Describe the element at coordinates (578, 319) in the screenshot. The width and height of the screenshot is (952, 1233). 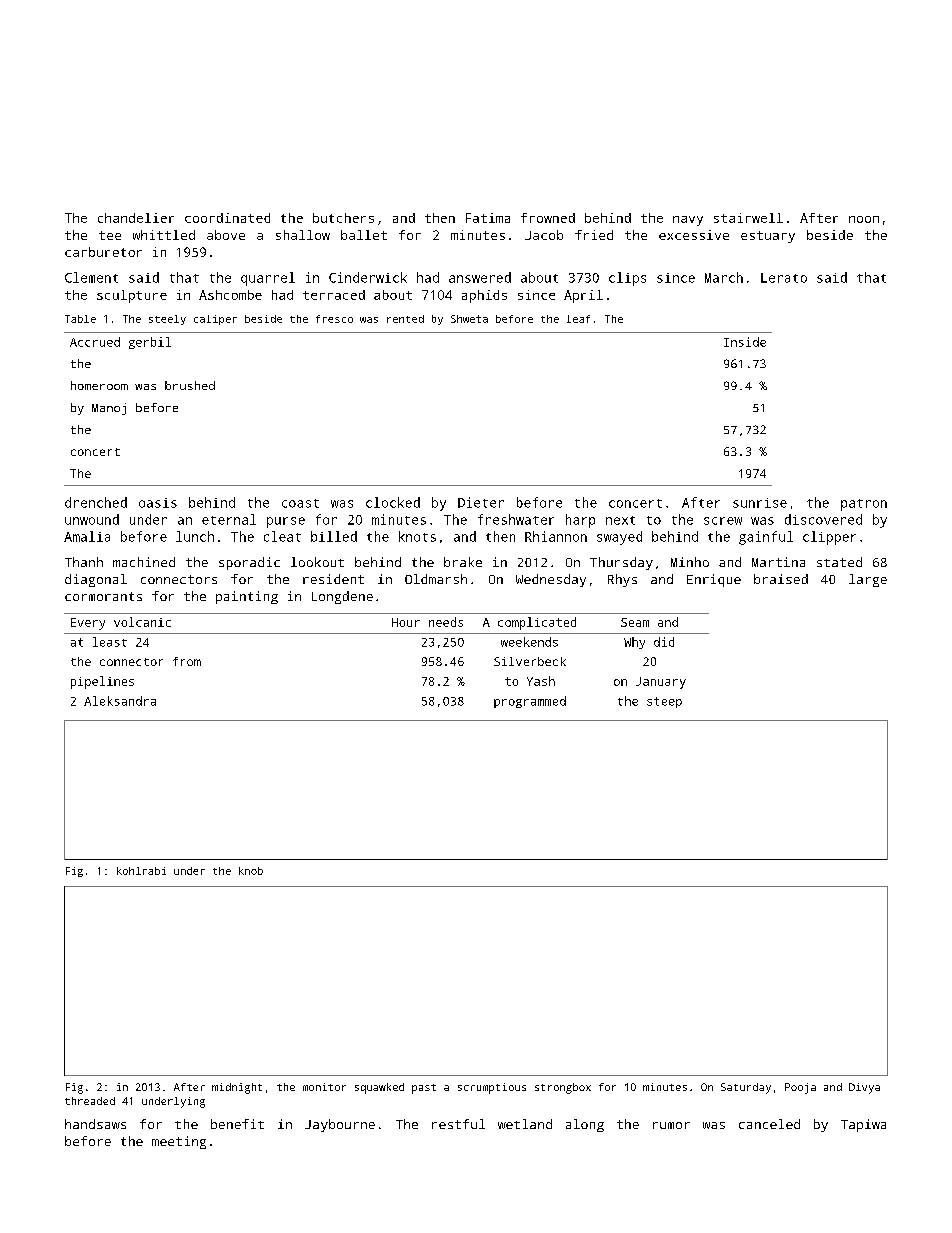
I see `leaf` at that location.
